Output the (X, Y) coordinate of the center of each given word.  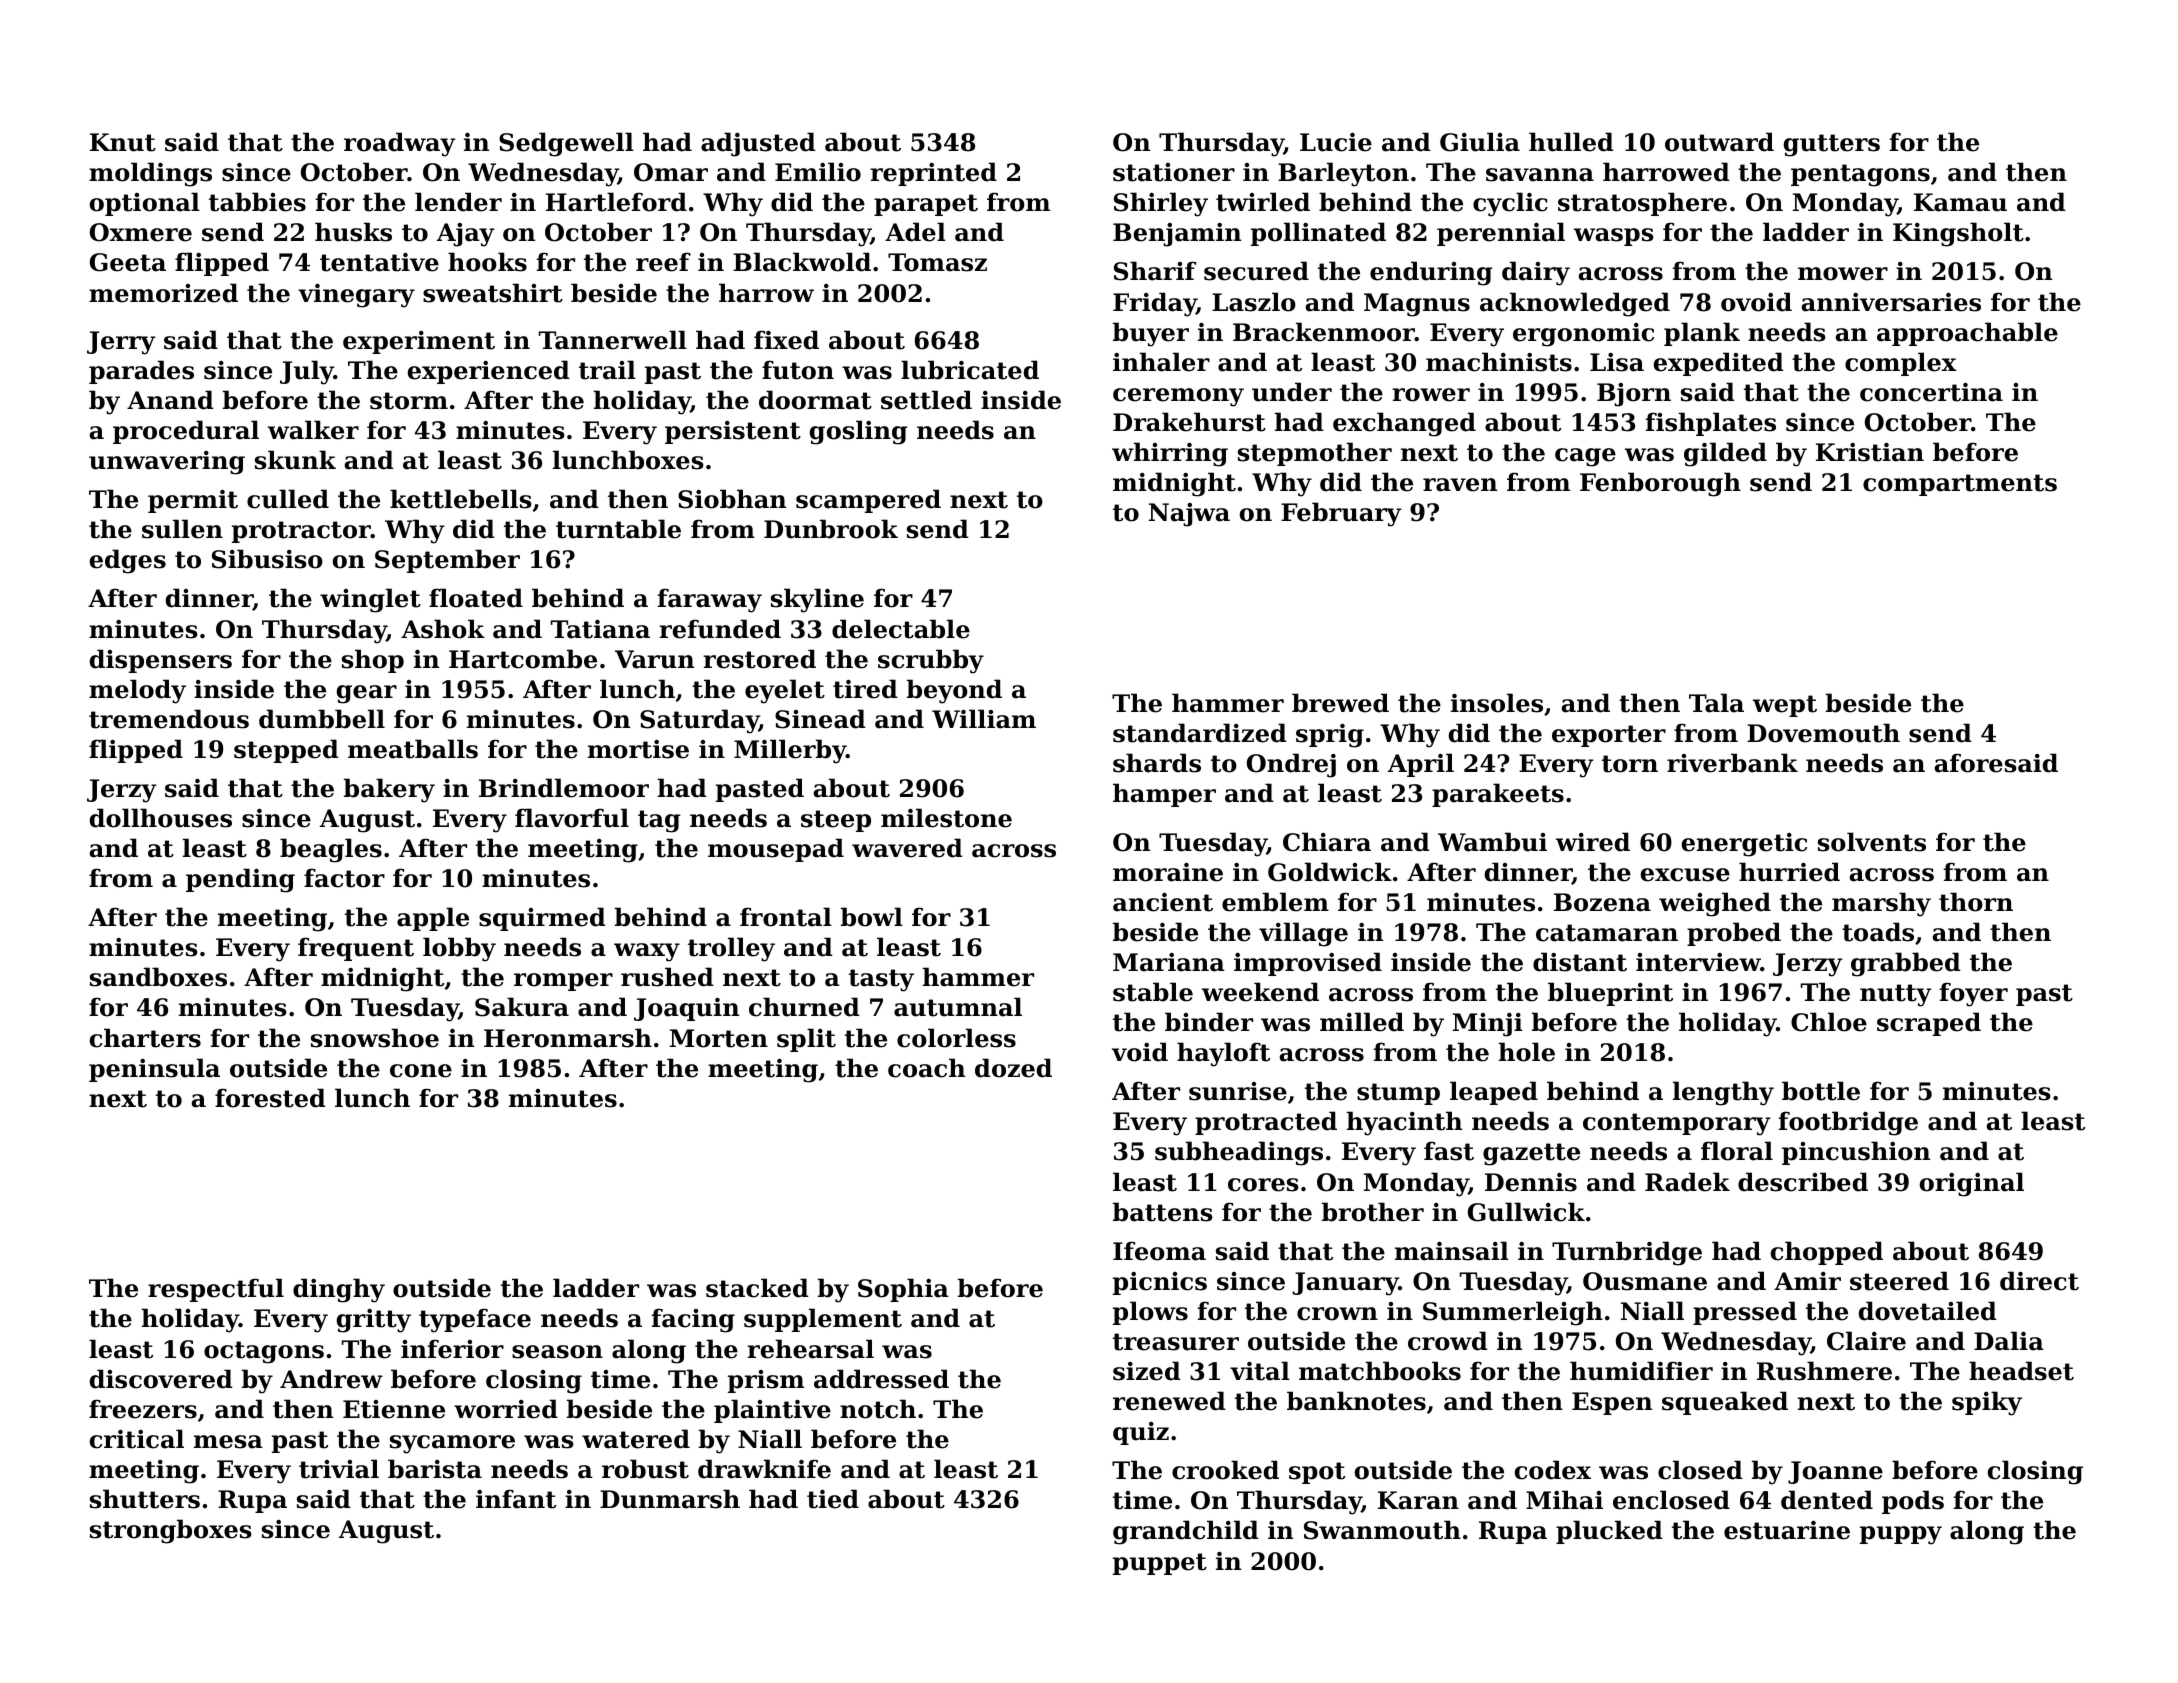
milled (1362, 1022)
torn (1630, 764)
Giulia (1480, 142)
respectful (216, 1290)
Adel (915, 232)
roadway (400, 144)
